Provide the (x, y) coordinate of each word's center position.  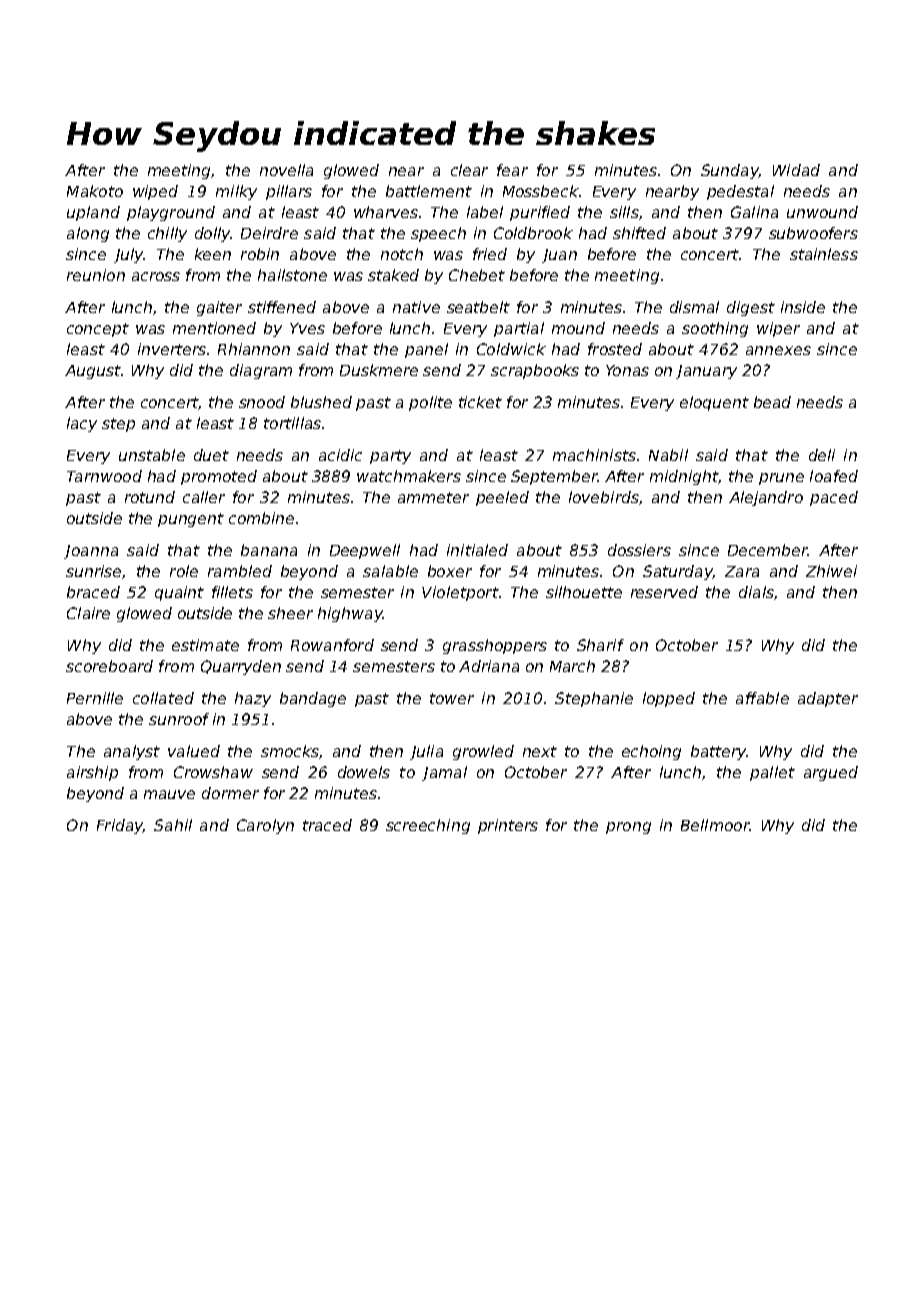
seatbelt (478, 307)
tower (452, 698)
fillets (232, 592)
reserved (664, 592)
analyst (132, 752)
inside (803, 307)
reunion (96, 275)
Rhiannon (254, 349)
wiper (778, 329)
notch (402, 254)
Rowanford (332, 645)
